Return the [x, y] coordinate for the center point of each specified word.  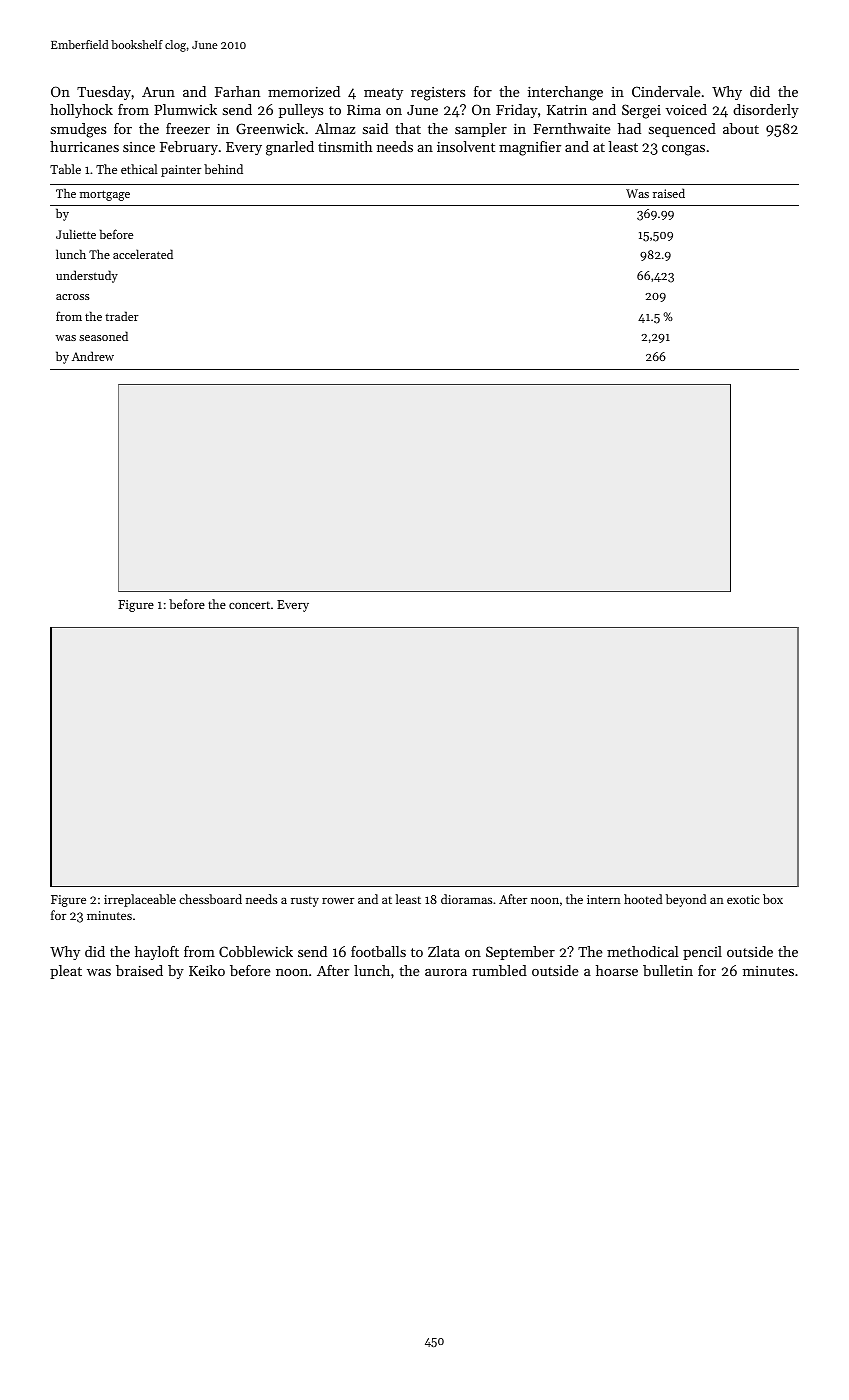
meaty [383, 94]
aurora [446, 972]
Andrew [93, 356]
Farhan [237, 91]
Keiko [207, 970]
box [773, 899]
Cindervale [666, 91]
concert [249, 605]
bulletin [668, 970]
